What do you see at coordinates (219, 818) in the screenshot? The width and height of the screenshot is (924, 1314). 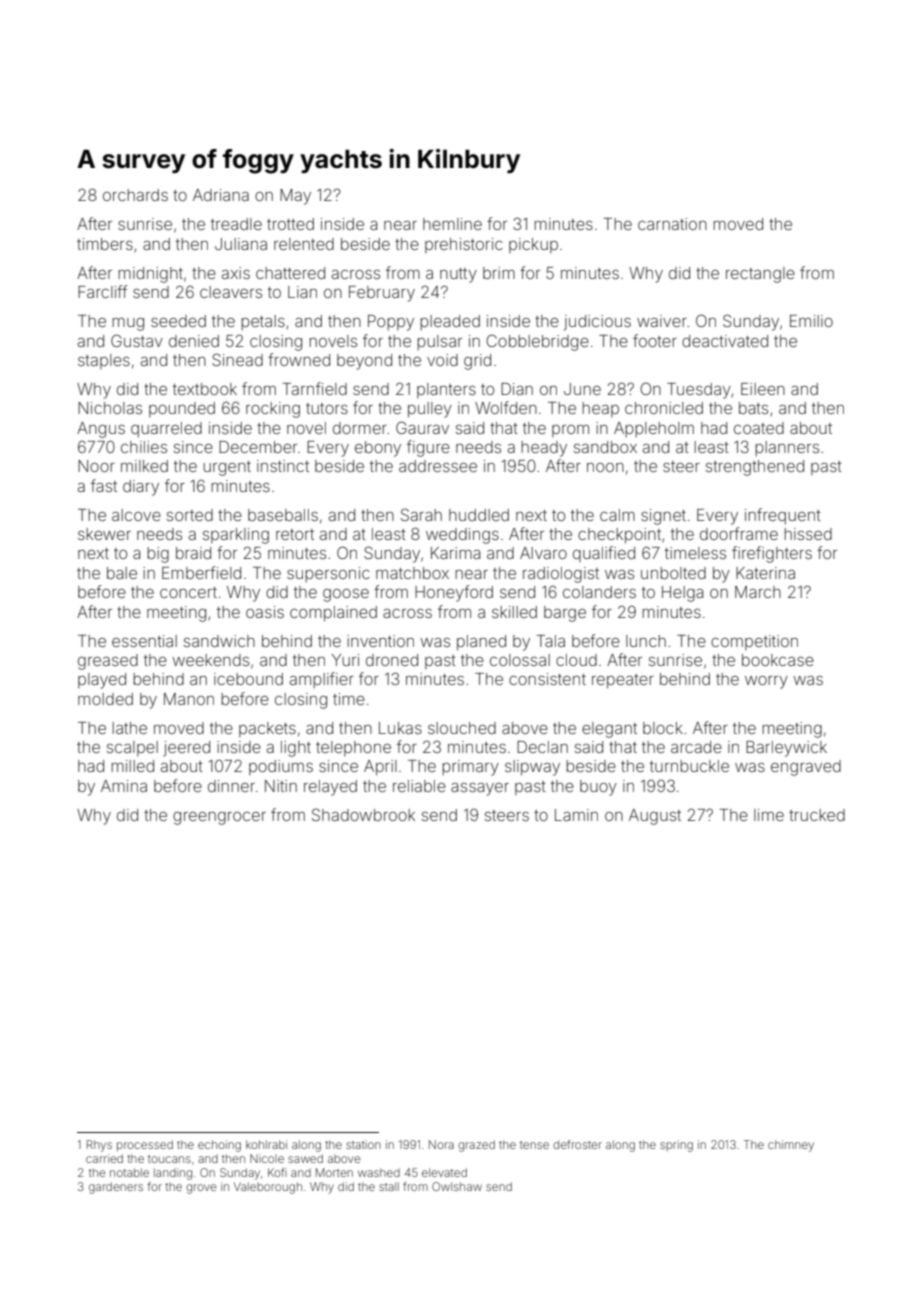 I see `greengrocer` at bounding box center [219, 818].
